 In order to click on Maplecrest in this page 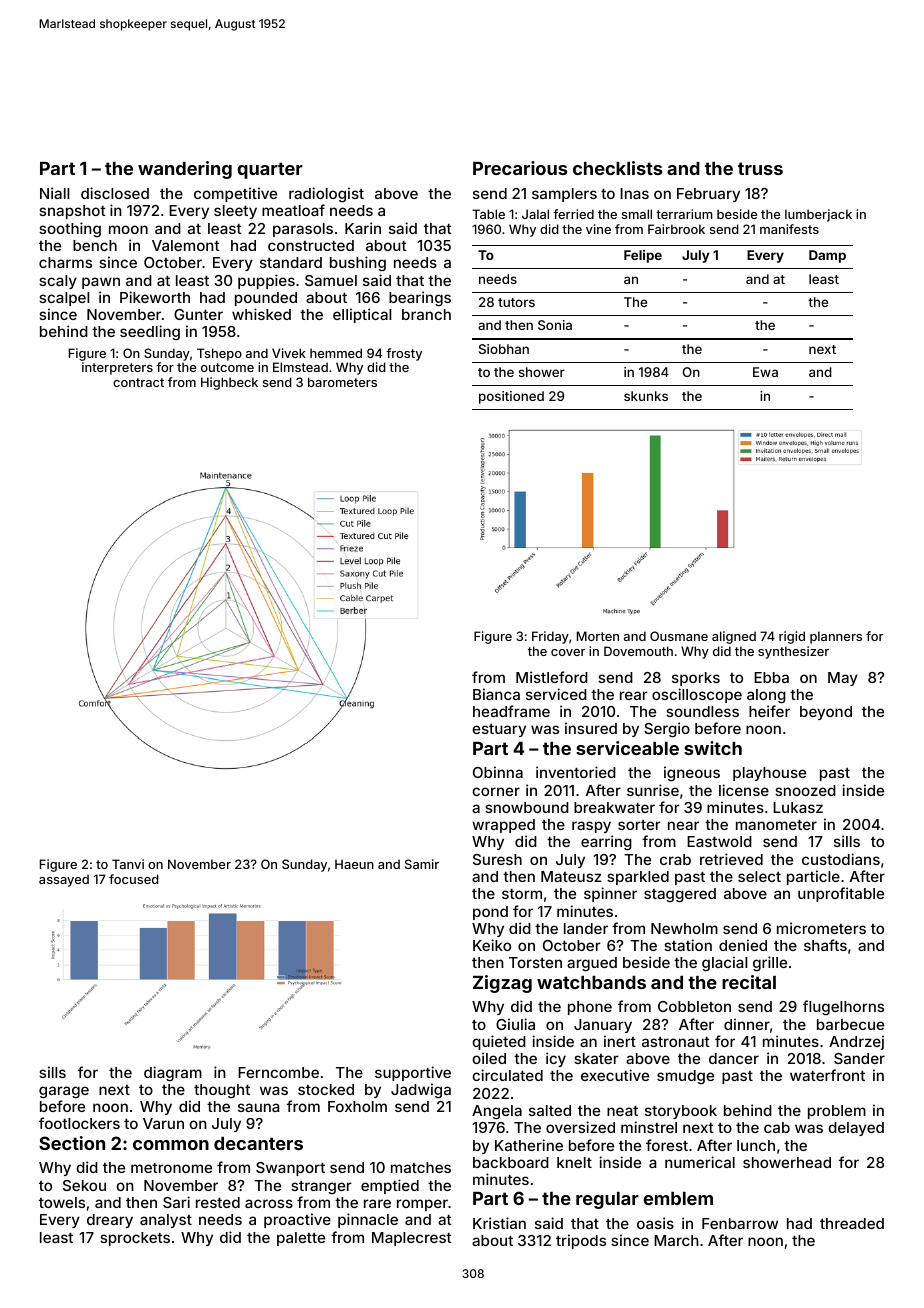, I will do `click(412, 1239)`.
